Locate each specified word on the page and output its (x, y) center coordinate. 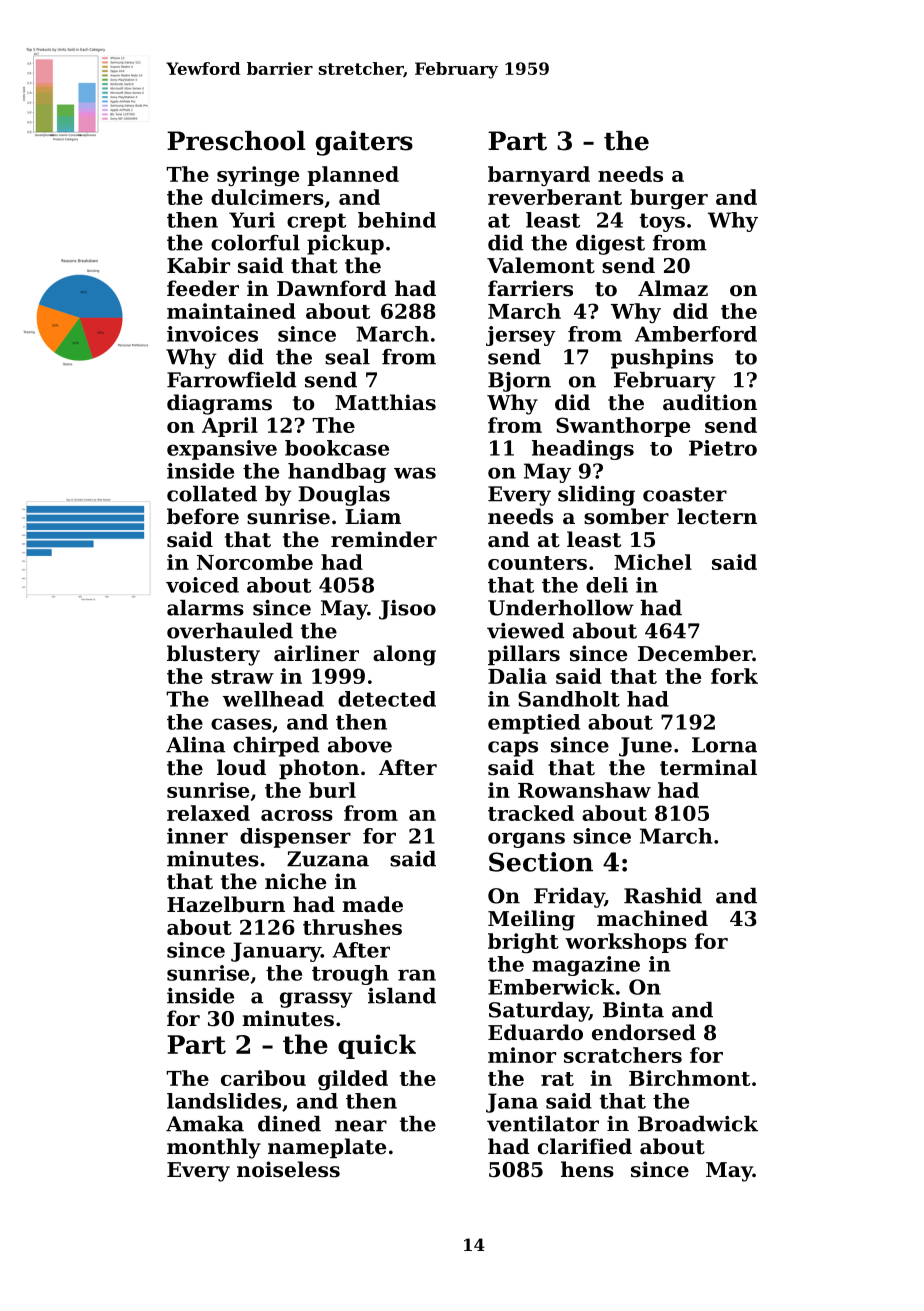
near (361, 1126)
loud (241, 767)
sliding (596, 496)
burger (669, 199)
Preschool (236, 141)
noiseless (288, 1169)
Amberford (696, 334)
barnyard (539, 176)
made (372, 904)
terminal (708, 767)
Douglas (344, 496)
